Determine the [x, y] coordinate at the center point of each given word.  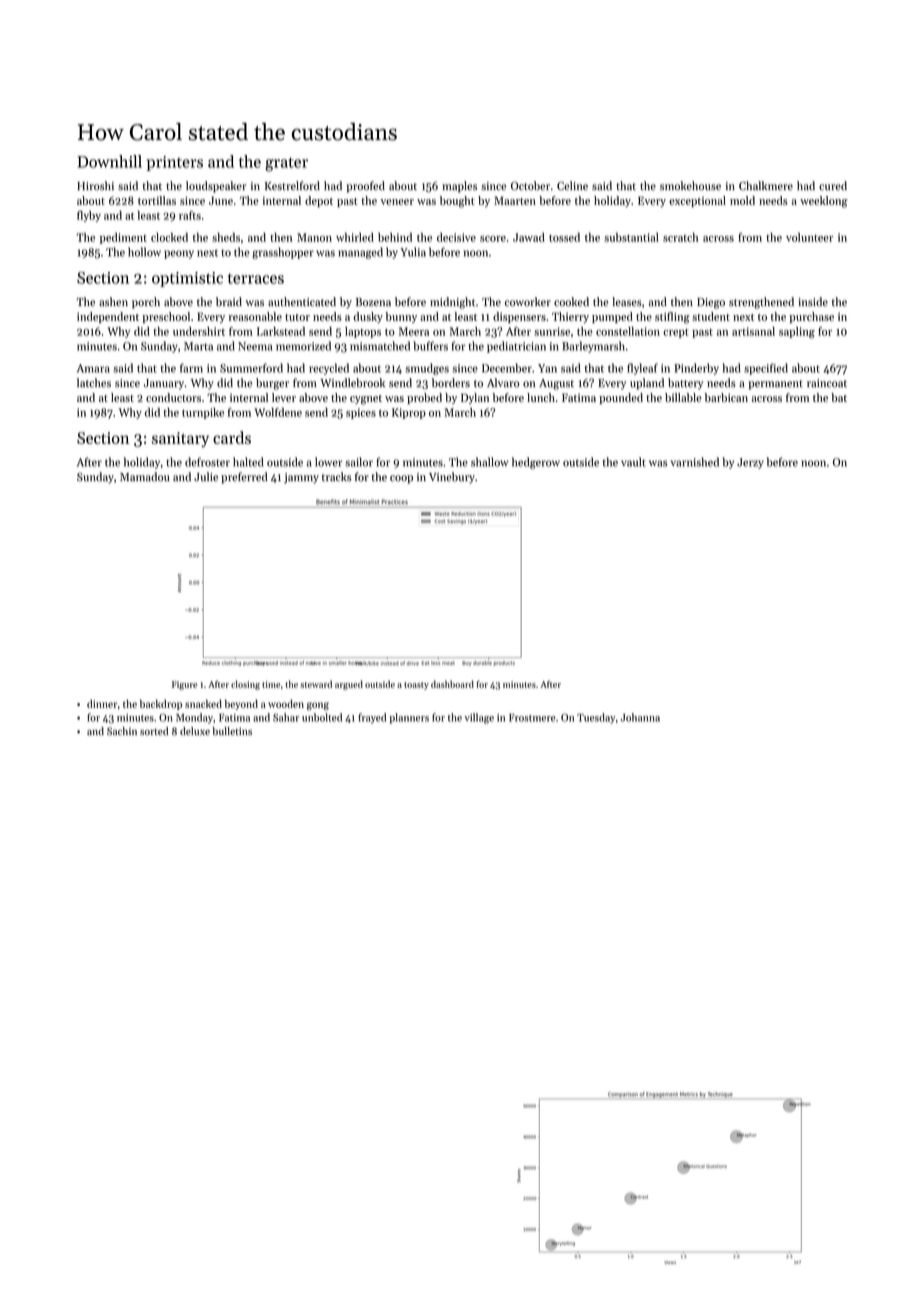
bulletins [232, 731]
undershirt [199, 331]
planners [409, 718]
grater [286, 164]
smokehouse [690, 186]
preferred [244, 478]
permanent [776, 385]
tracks [337, 477]
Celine [572, 186]
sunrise [552, 331]
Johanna [640, 717]
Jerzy [750, 463]
